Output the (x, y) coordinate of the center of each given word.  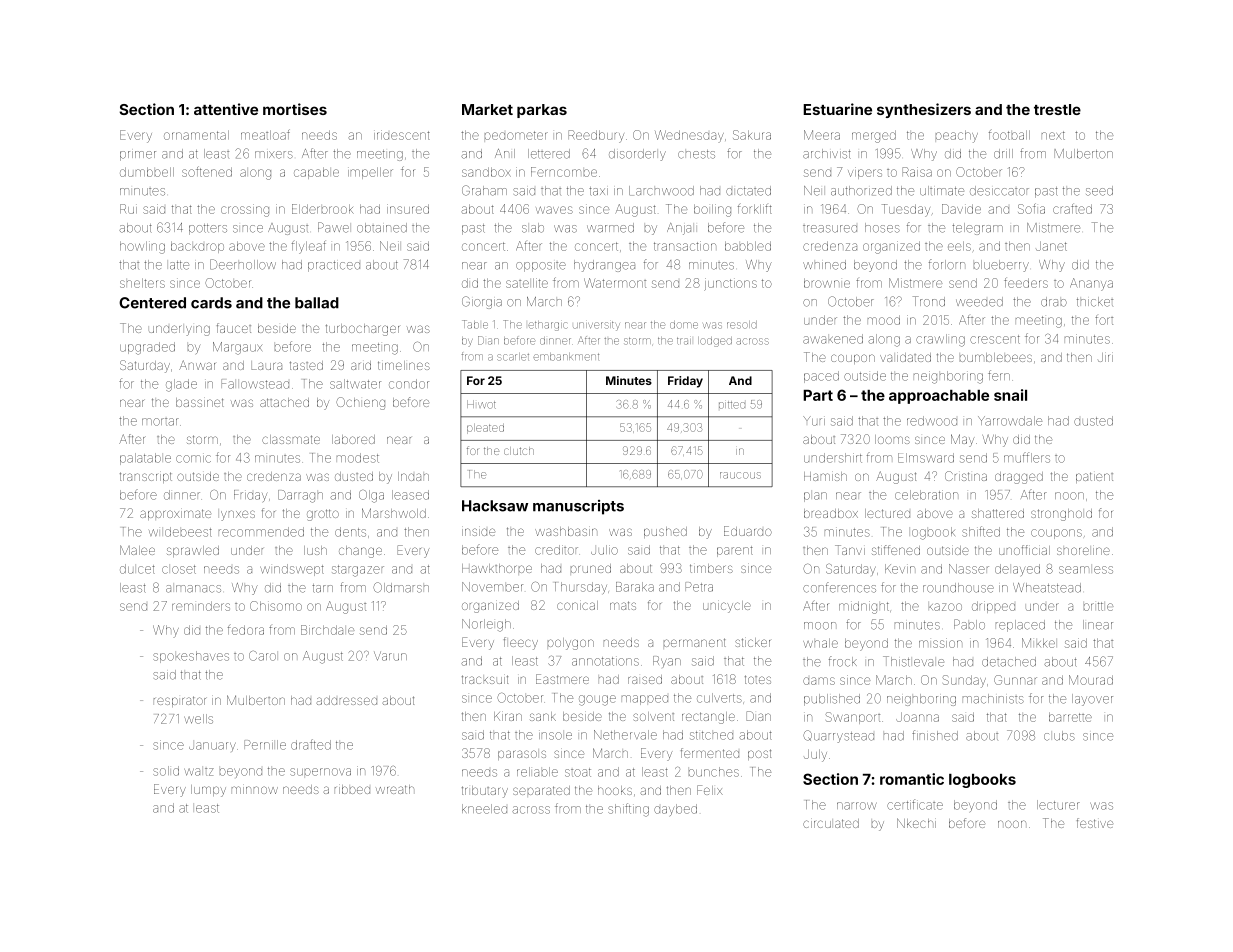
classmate (291, 439)
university (596, 326)
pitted (732, 405)
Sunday (964, 681)
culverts (719, 698)
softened (207, 171)
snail (1010, 395)
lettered (549, 154)
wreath (395, 789)
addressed (347, 700)
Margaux (237, 348)
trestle (1057, 109)
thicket (1095, 302)
